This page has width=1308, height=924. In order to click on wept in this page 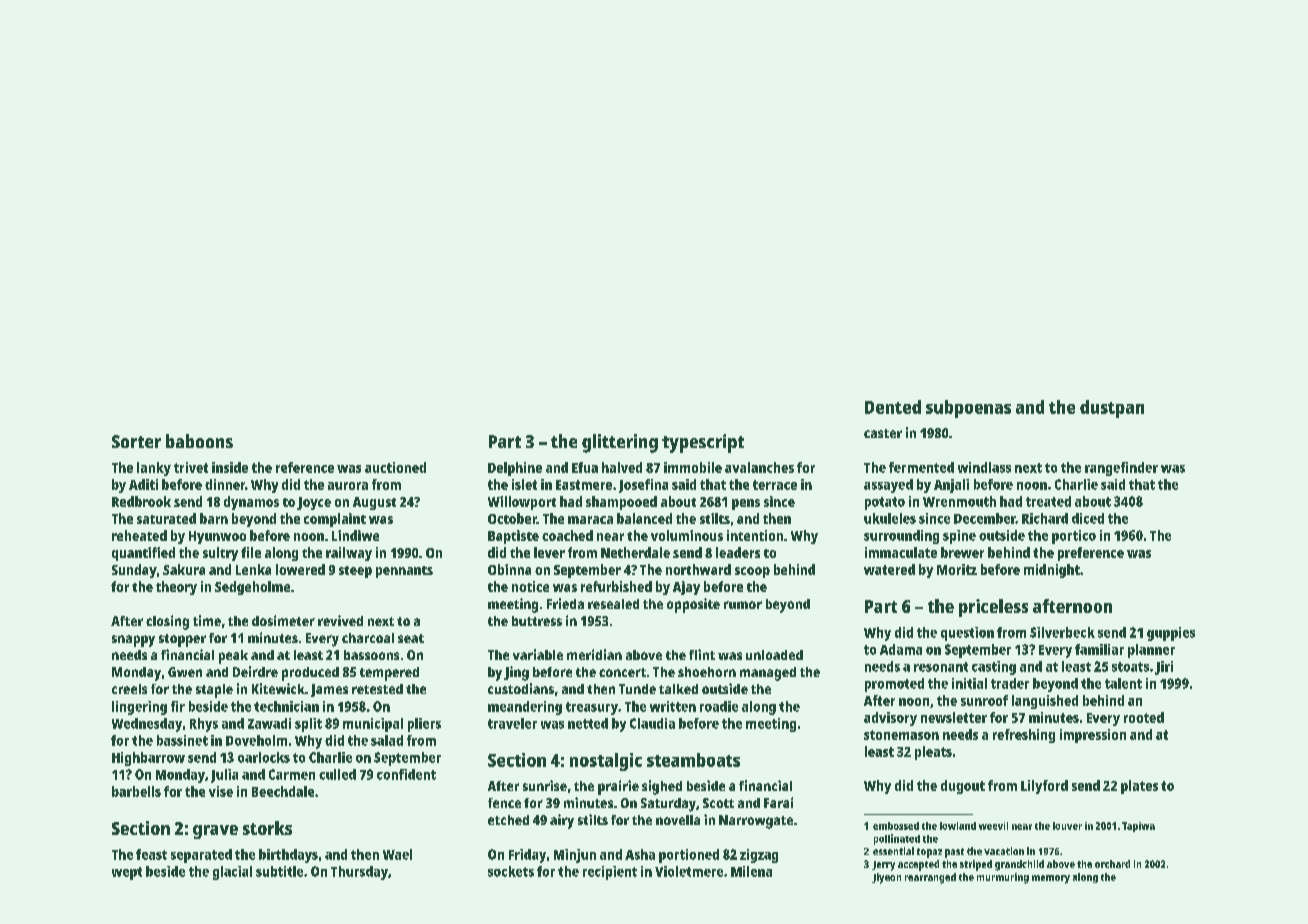, I will do `click(127, 873)`.
